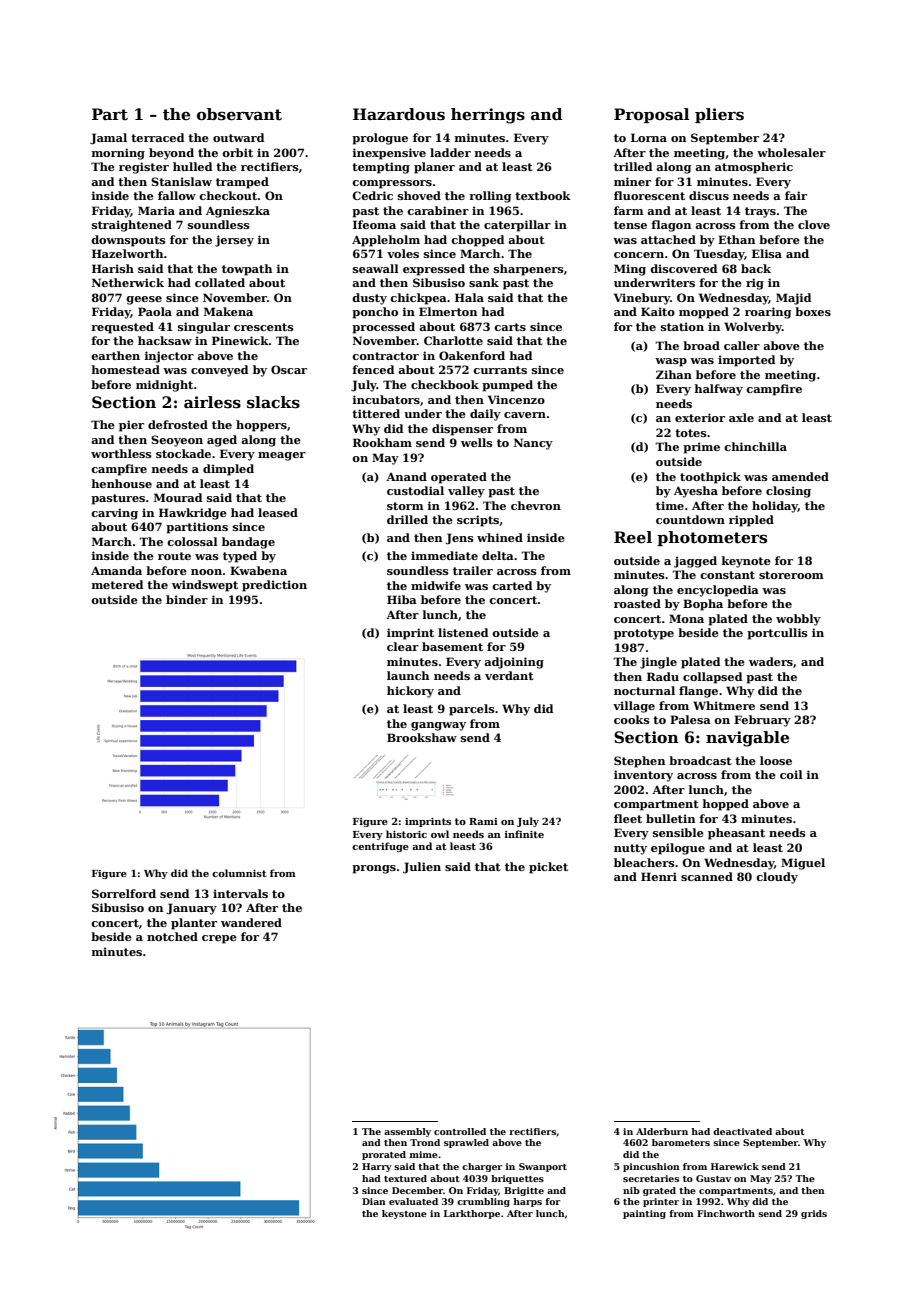  What do you see at coordinates (374, 1201) in the image?
I see `Dian` at bounding box center [374, 1201].
